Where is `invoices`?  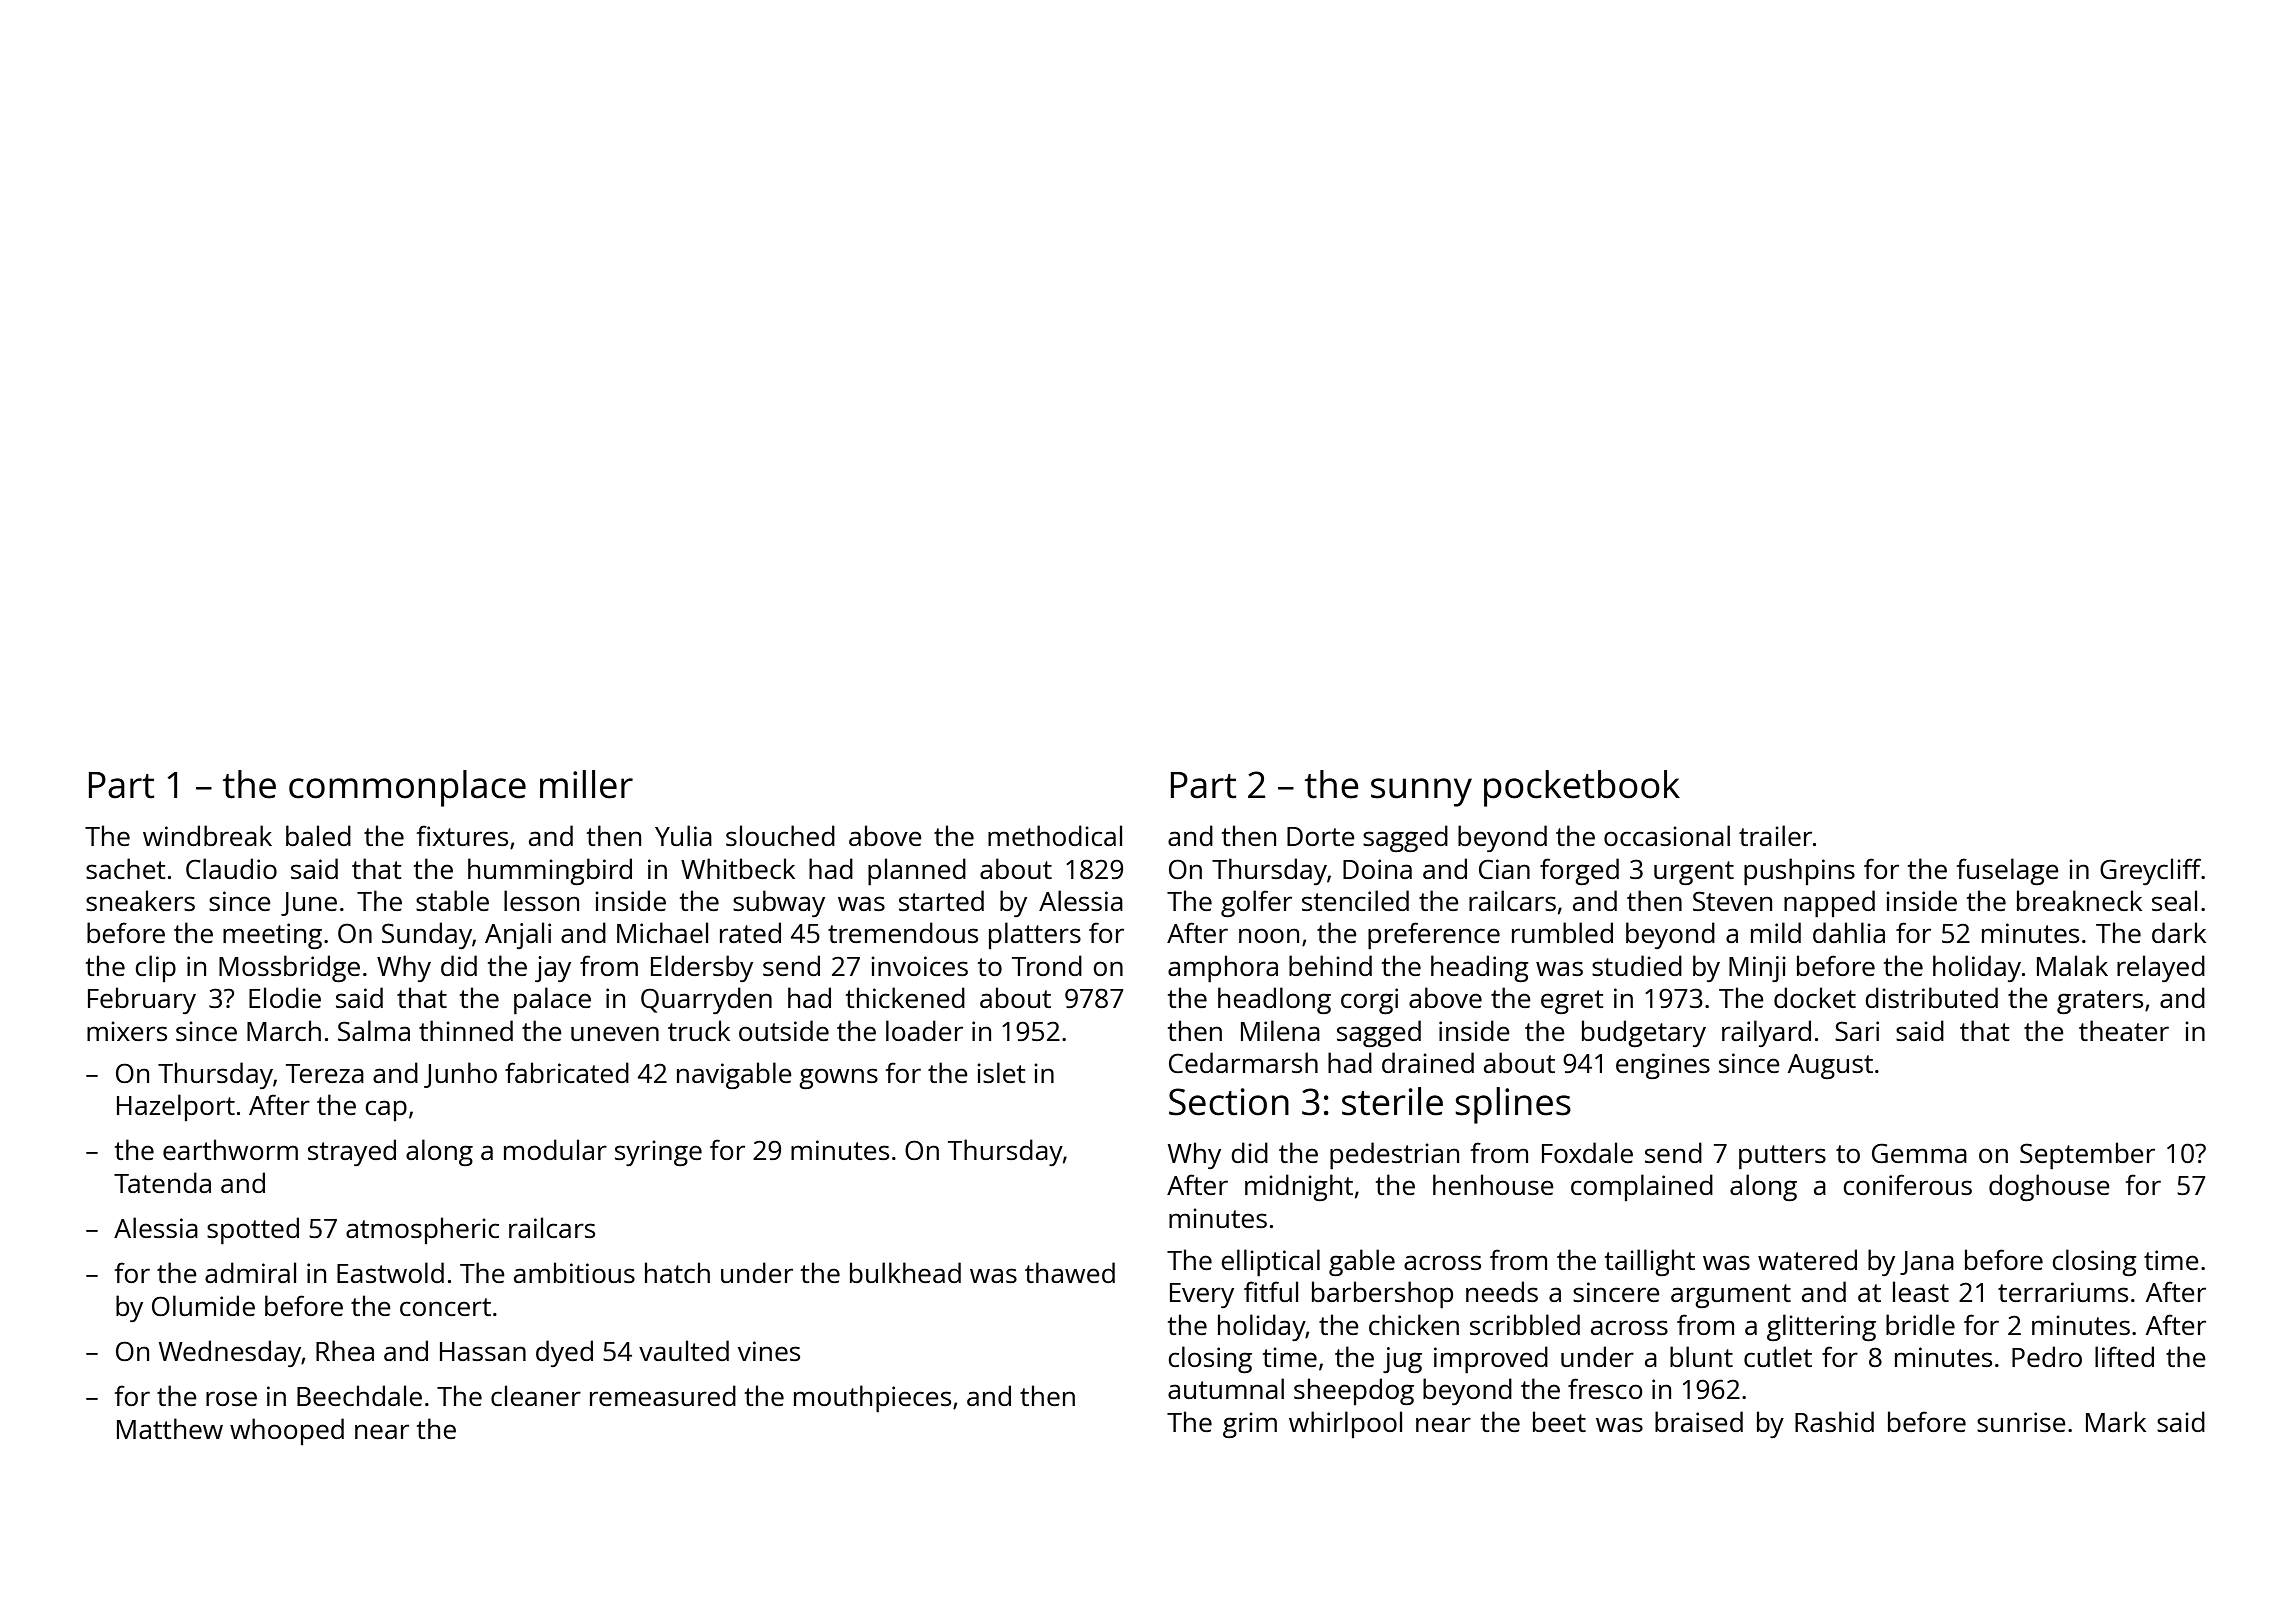
invoices is located at coordinates (919, 966).
